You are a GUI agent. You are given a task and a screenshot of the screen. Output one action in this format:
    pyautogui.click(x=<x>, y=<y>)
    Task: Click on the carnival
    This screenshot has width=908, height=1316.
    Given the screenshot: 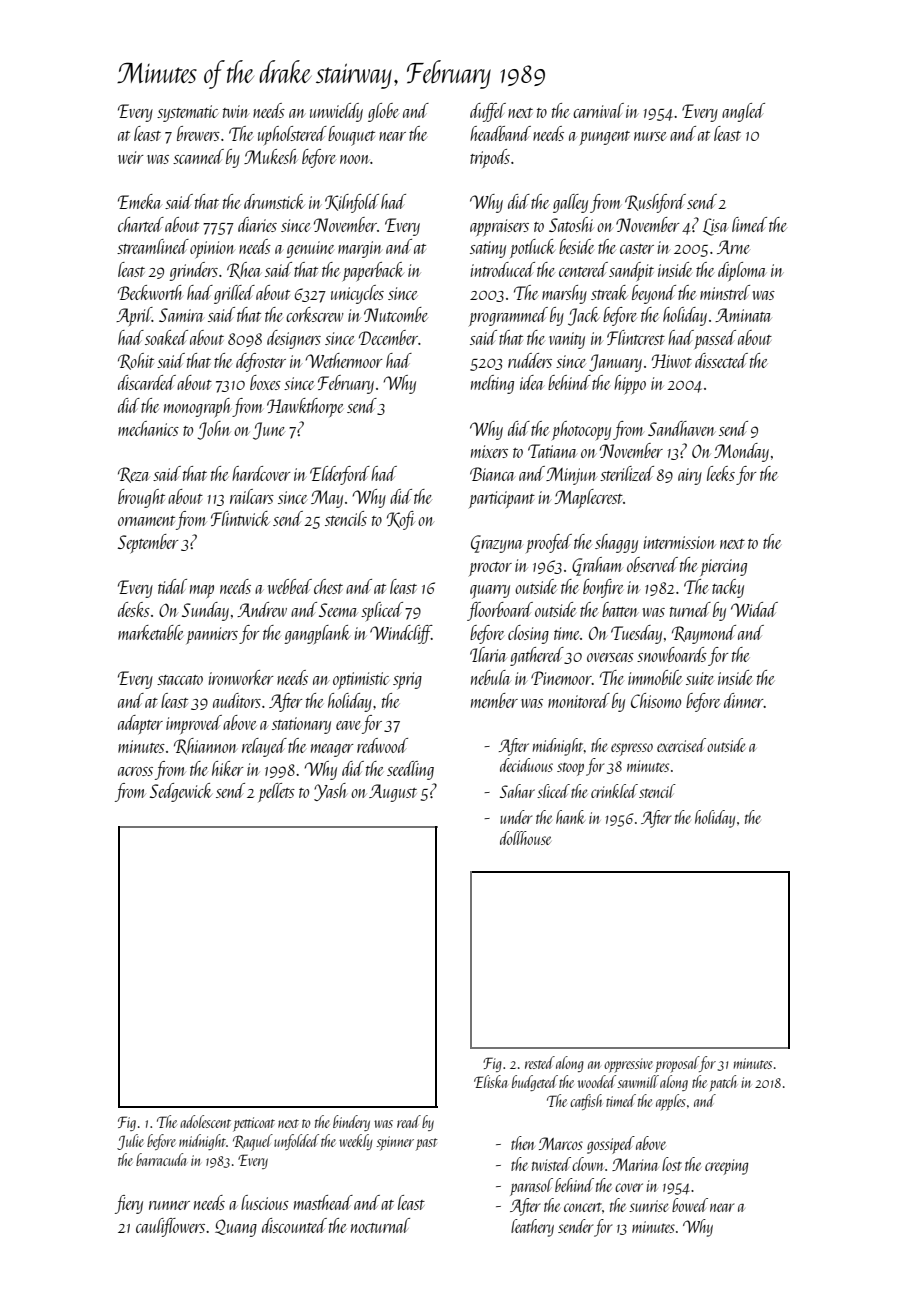 What is the action you would take?
    pyautogui.click(x=598, y=110)
